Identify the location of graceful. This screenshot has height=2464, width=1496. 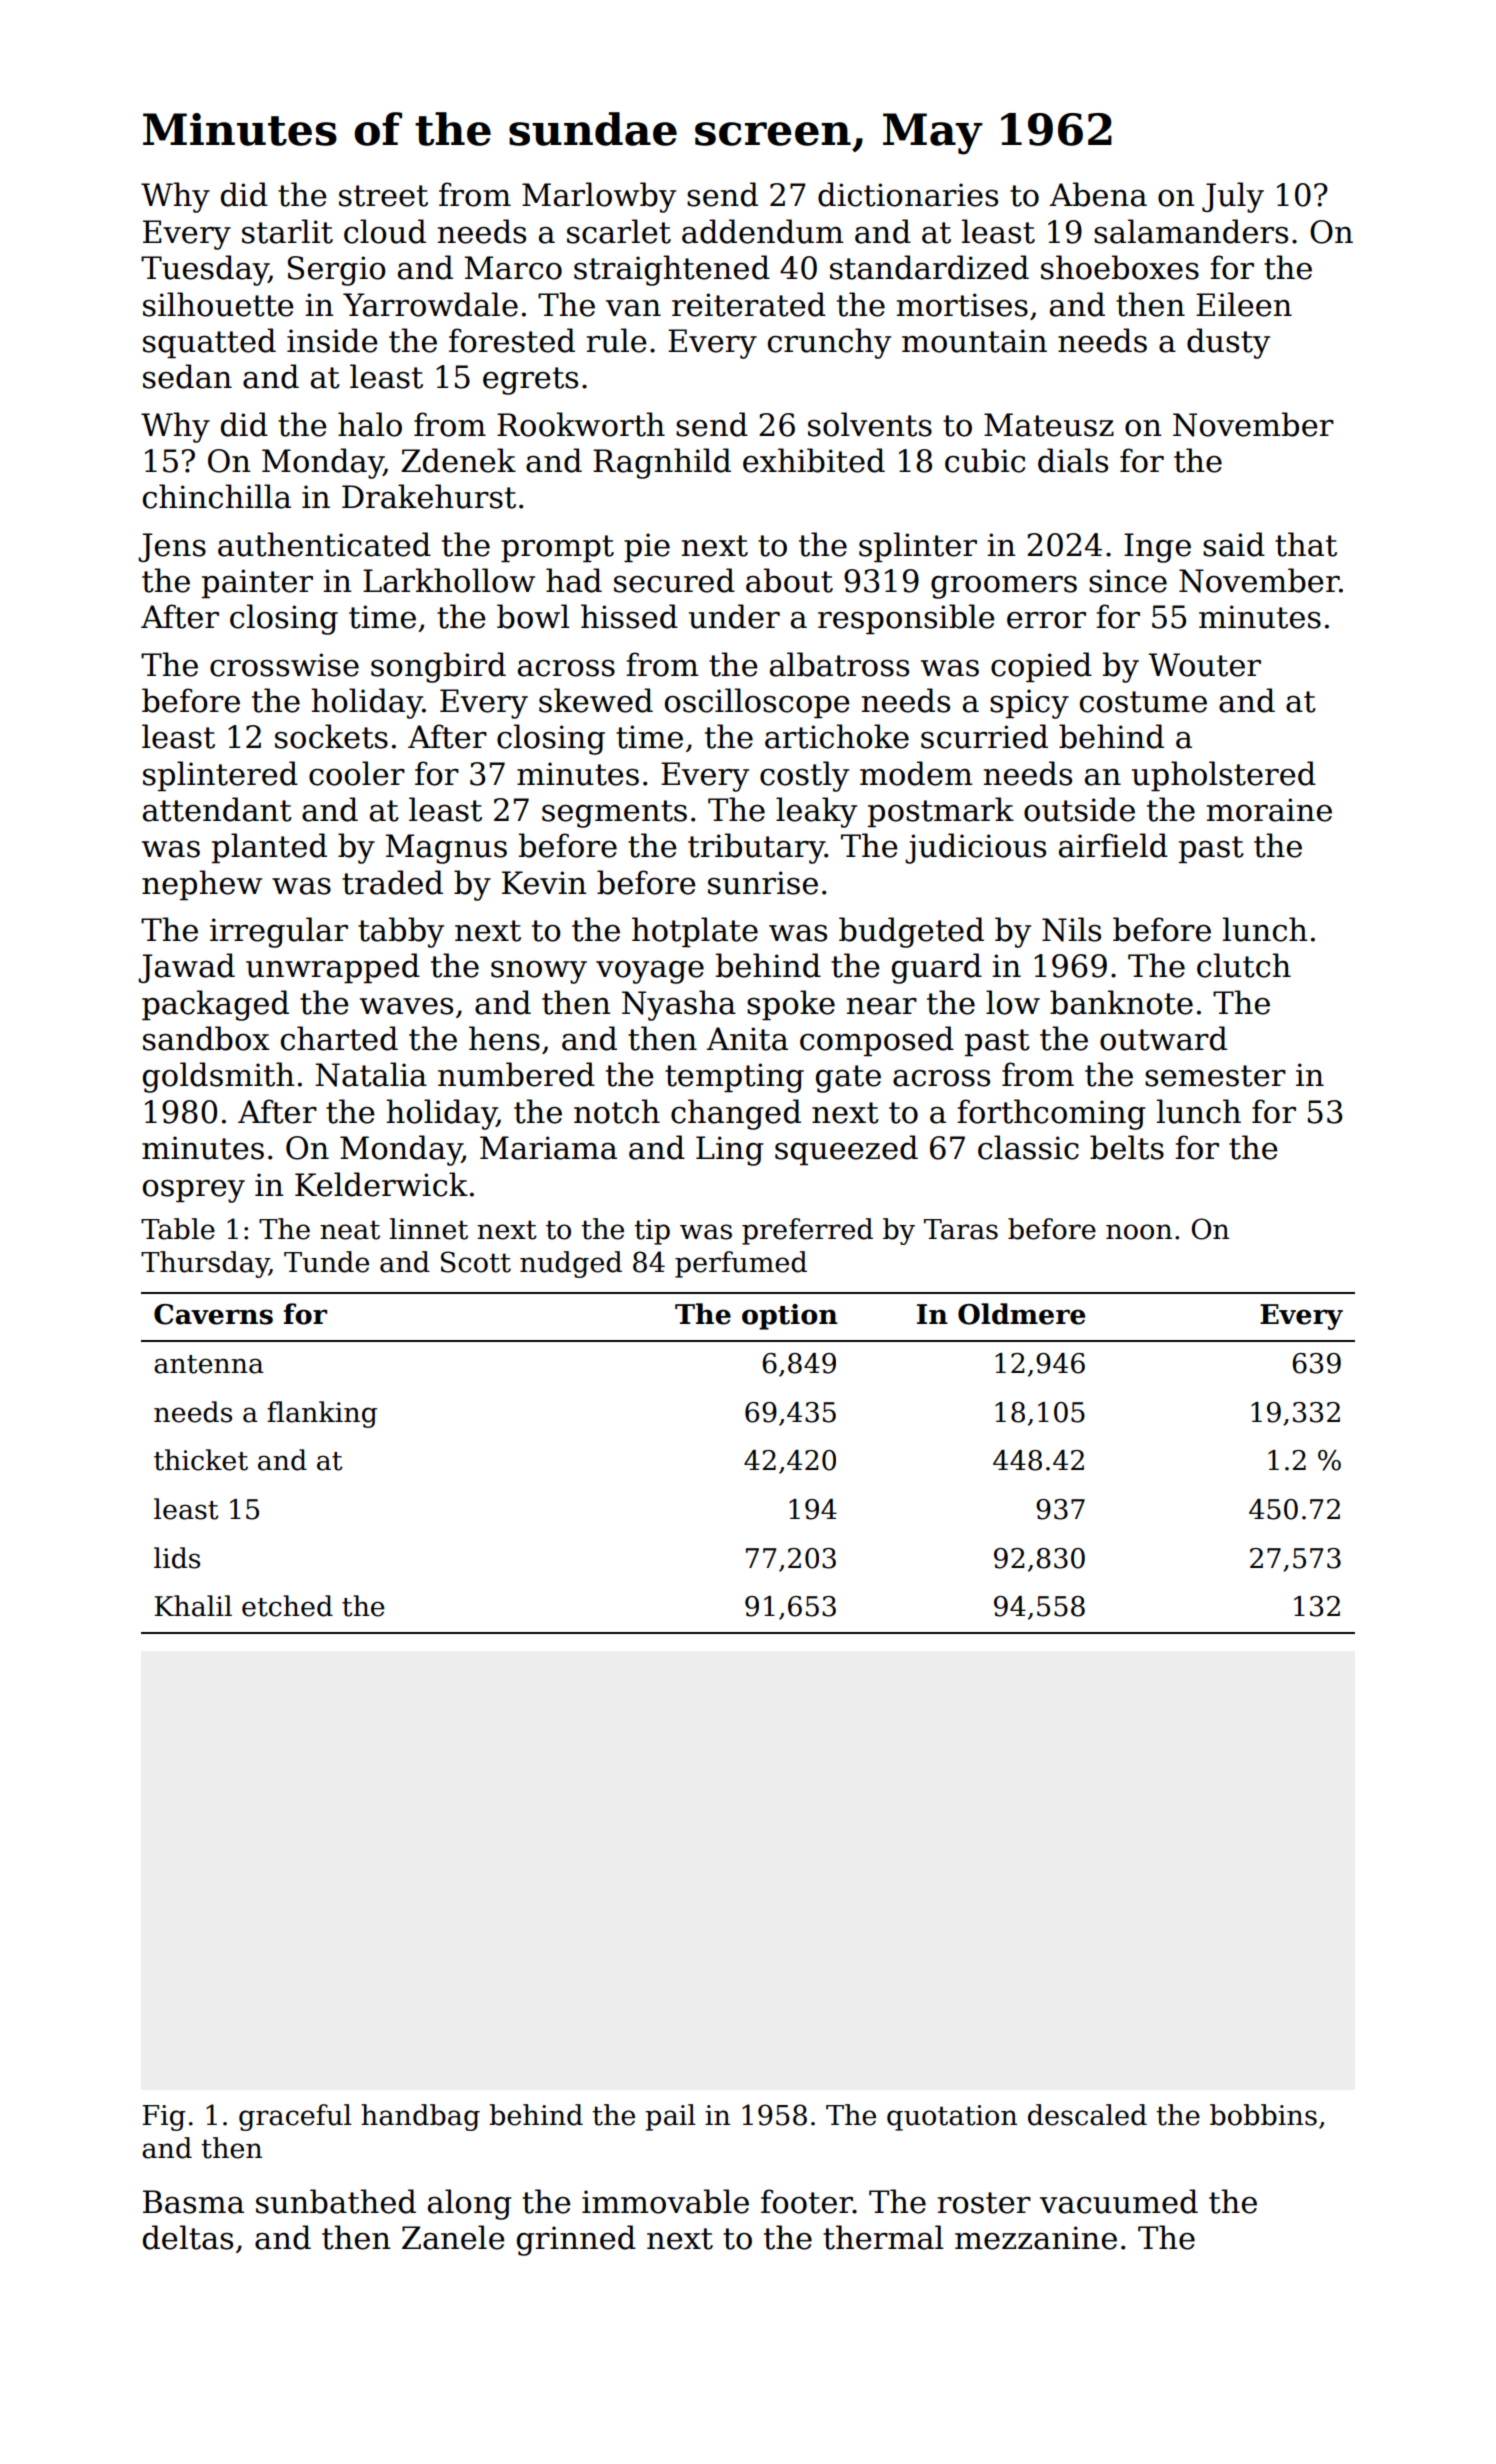
(295, 2117).
